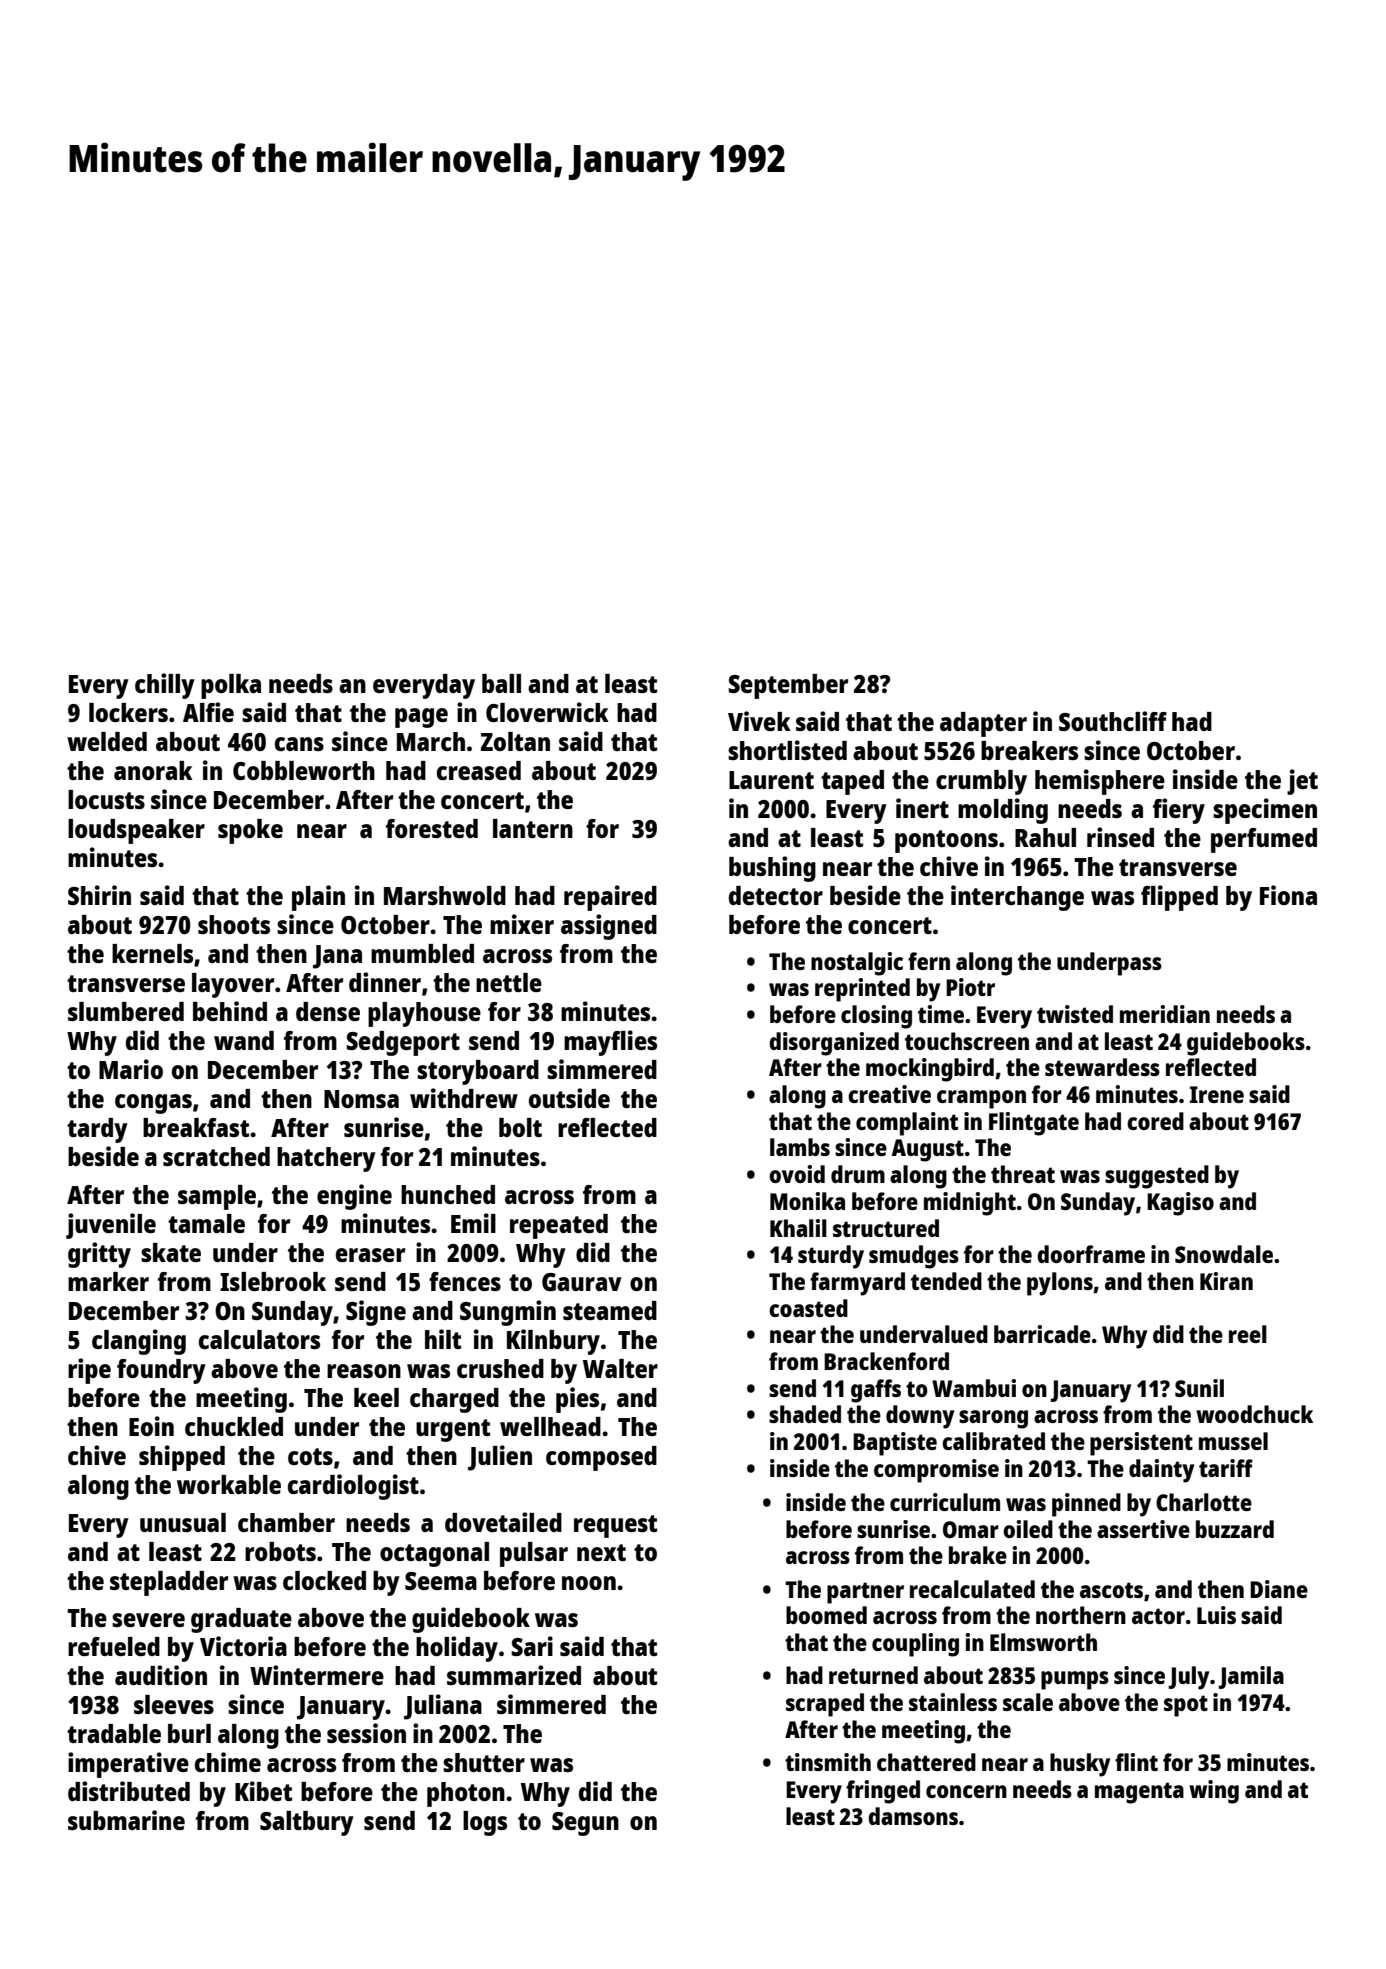 The height and width of the screenshot is (1969, 1386). I want to click on threat, so click(1023, 1174).
